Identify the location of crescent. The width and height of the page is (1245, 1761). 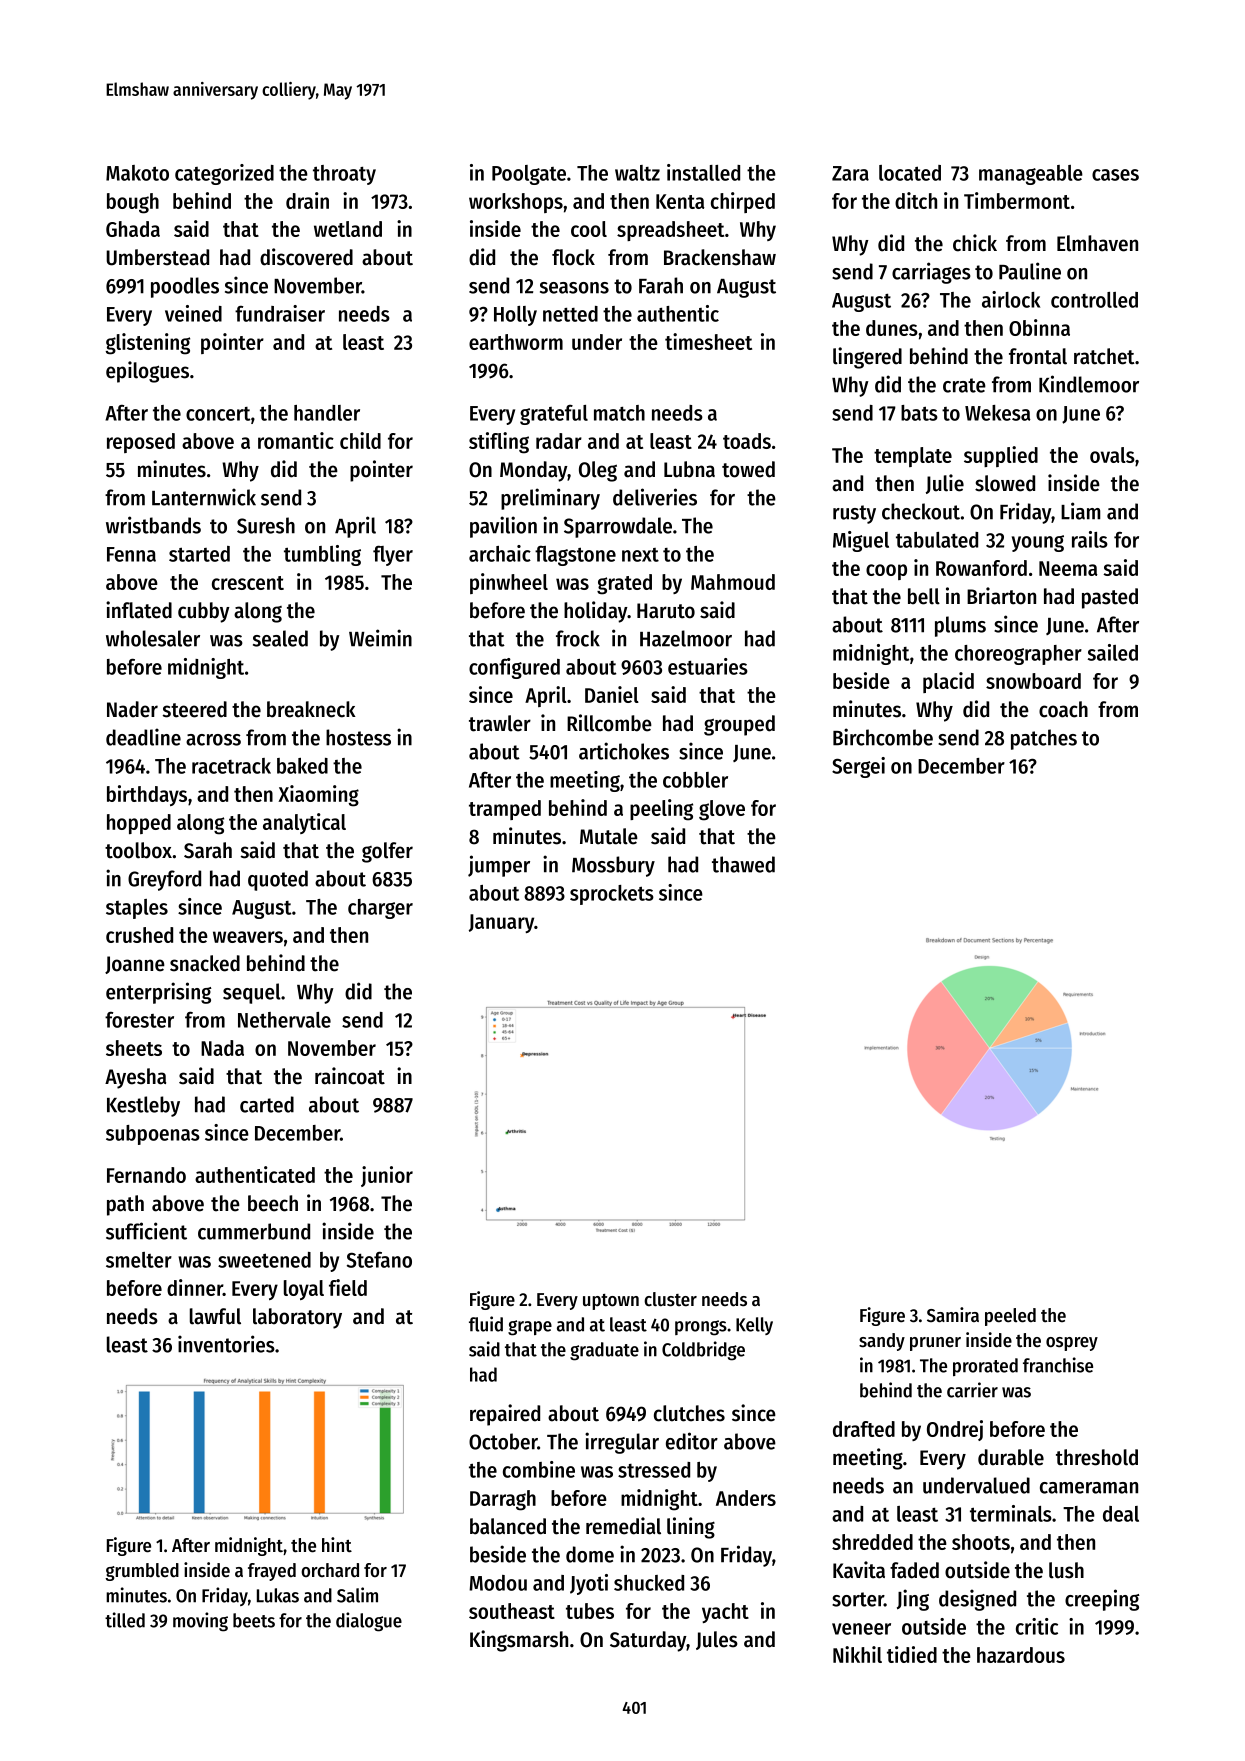
(248, 583).
